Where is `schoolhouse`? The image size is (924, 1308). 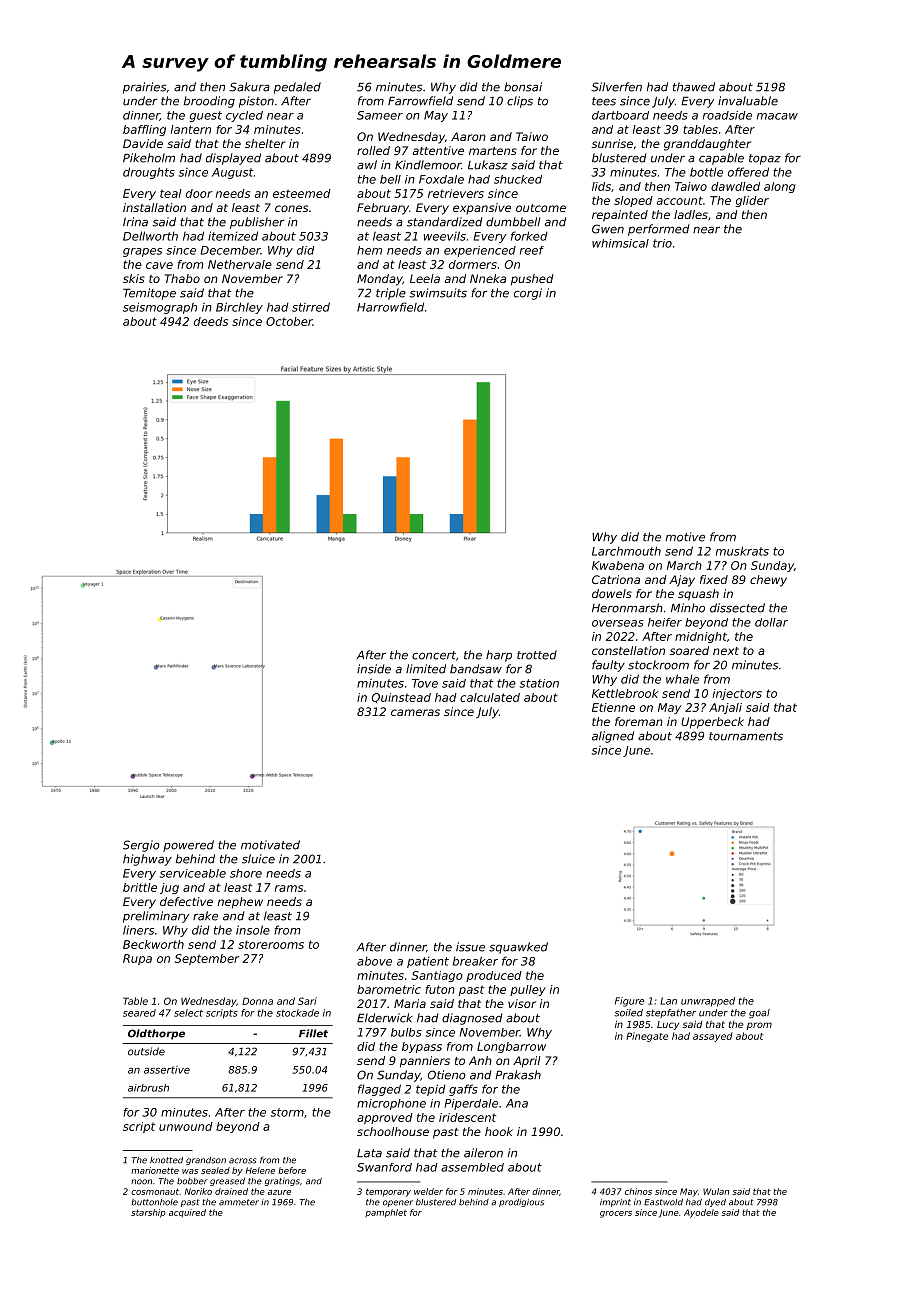 schoolhouse is located at coordinates (393, 1131).
